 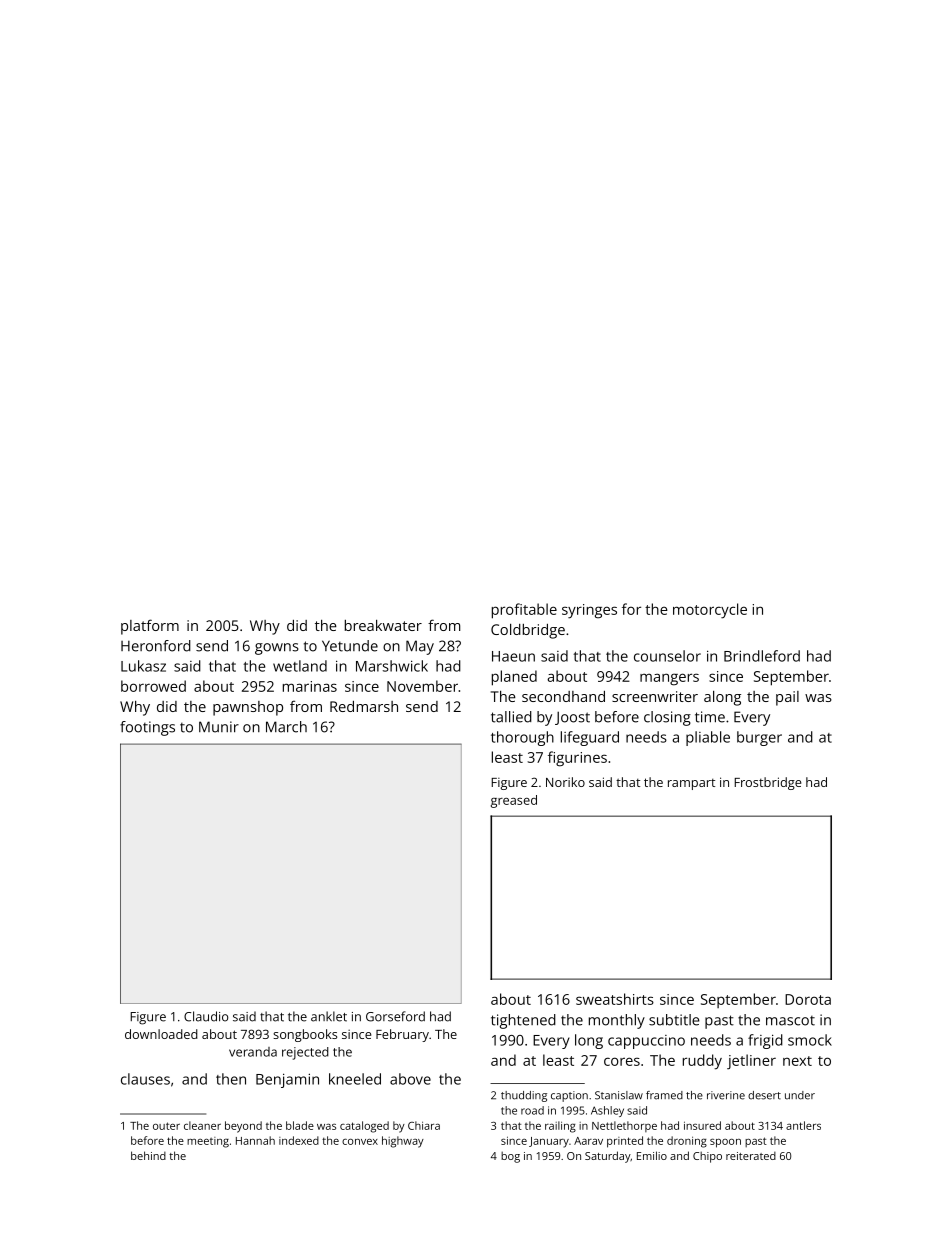 What do you see at coordinates (383, 625) in the screenshot?
I see `breakwater` at bounding box center [383, 625].
